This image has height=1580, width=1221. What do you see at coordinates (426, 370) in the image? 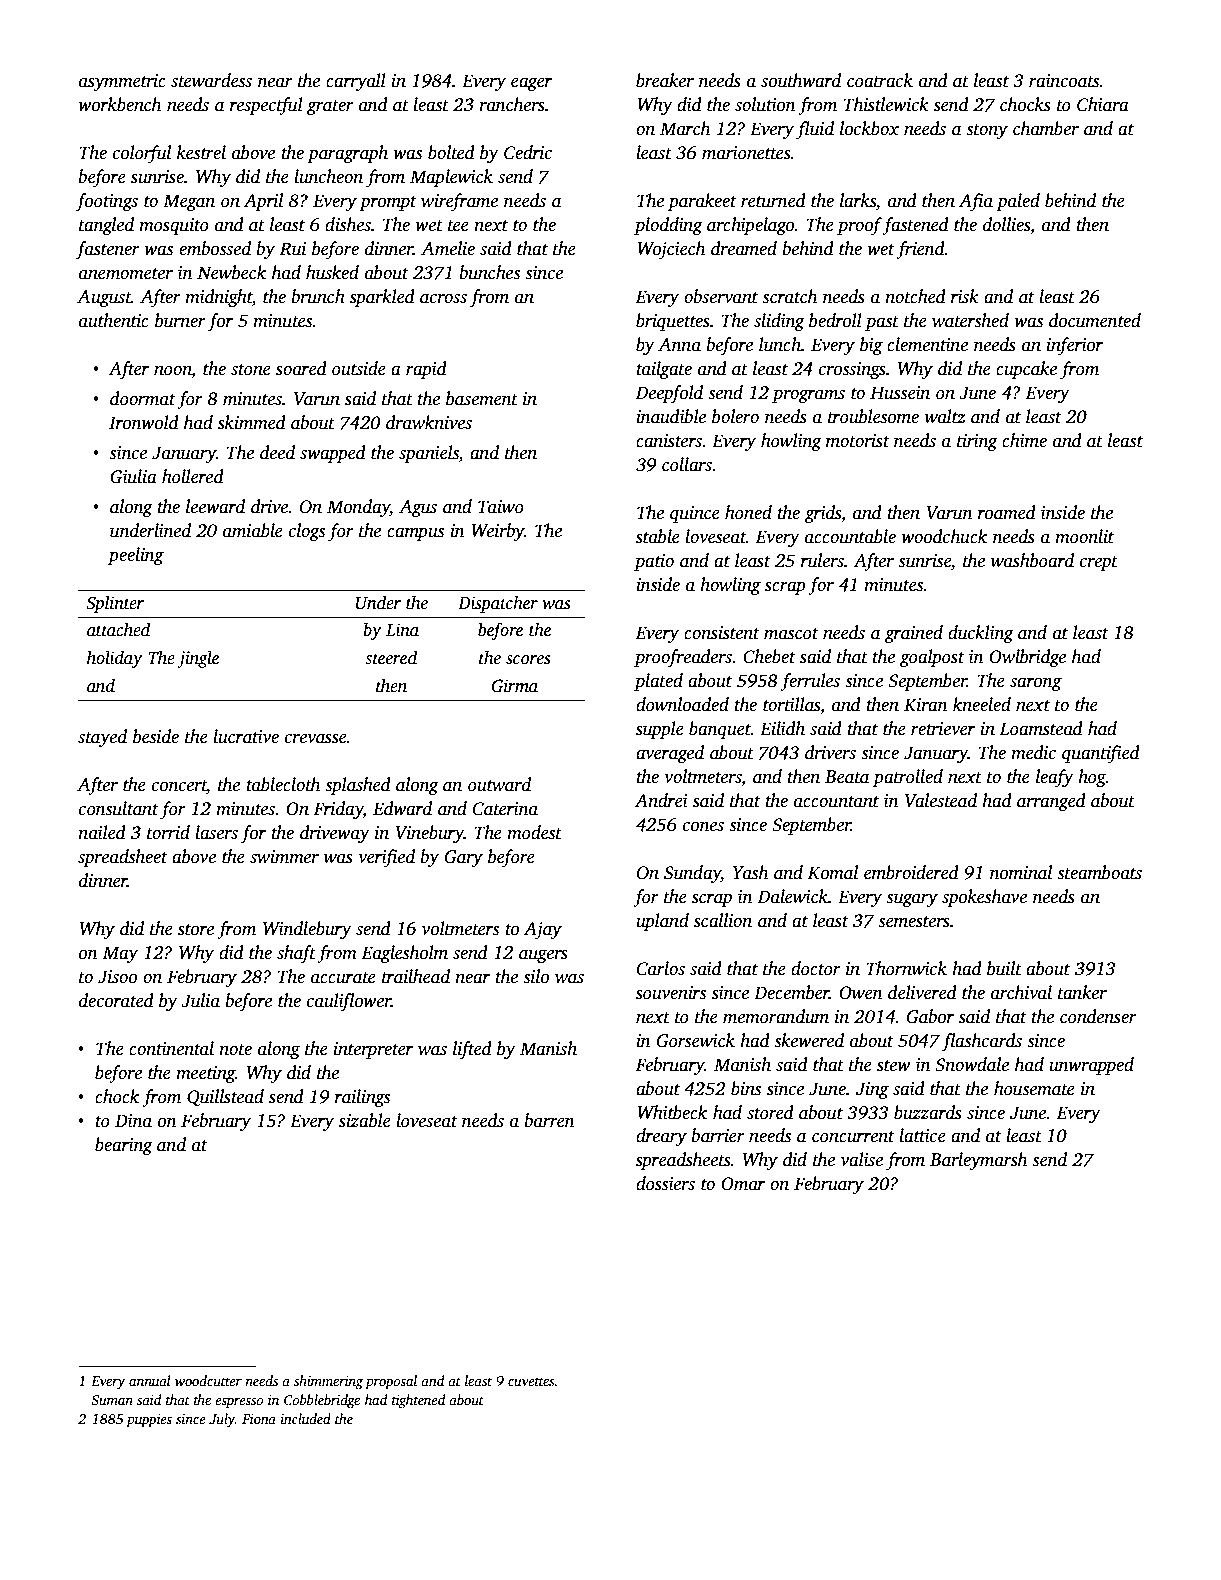
I see `rapid` at bounding box center [426, 370].
